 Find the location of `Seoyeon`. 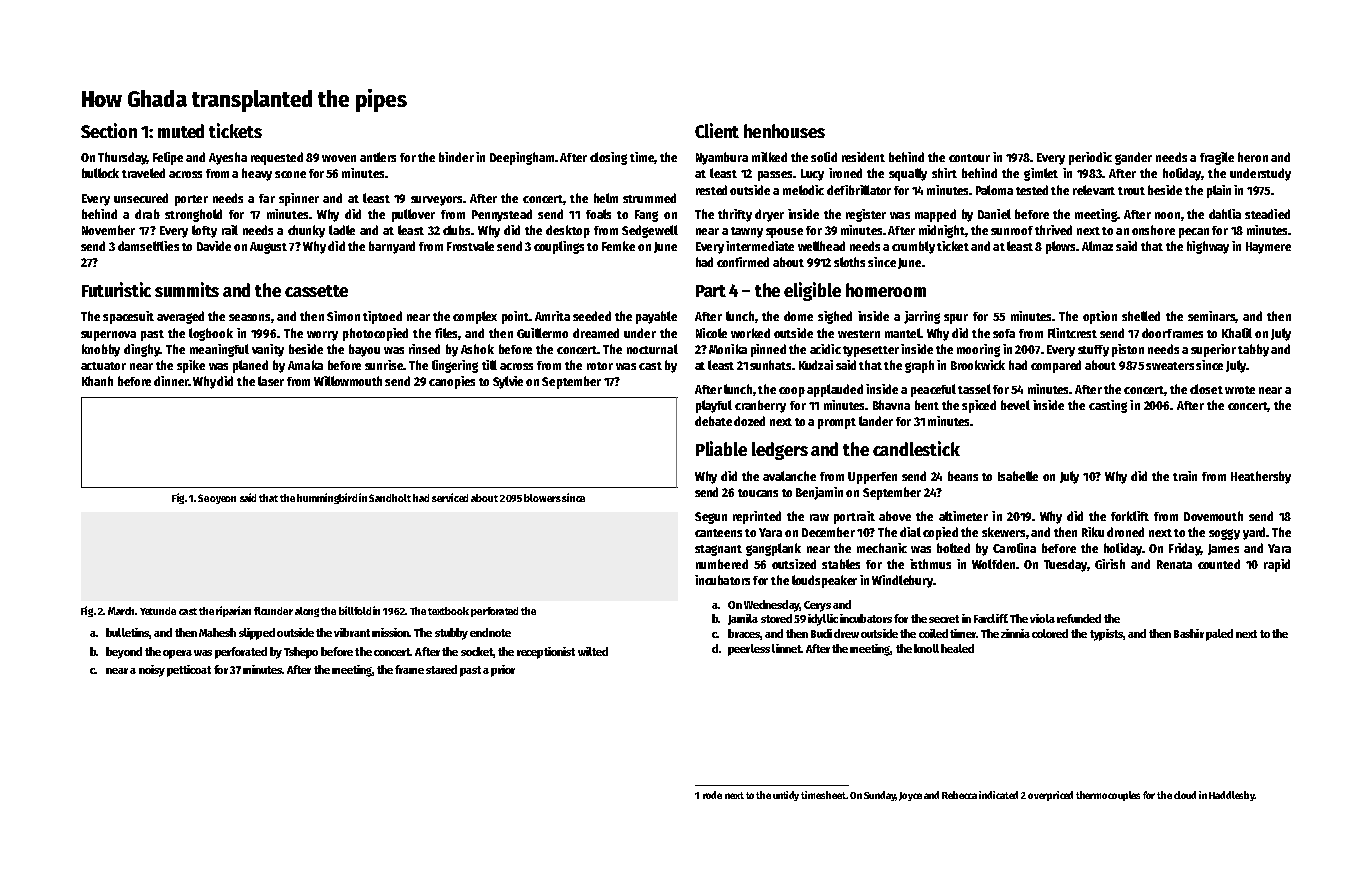

Seoyeon is located at coordinates (217, 499).
